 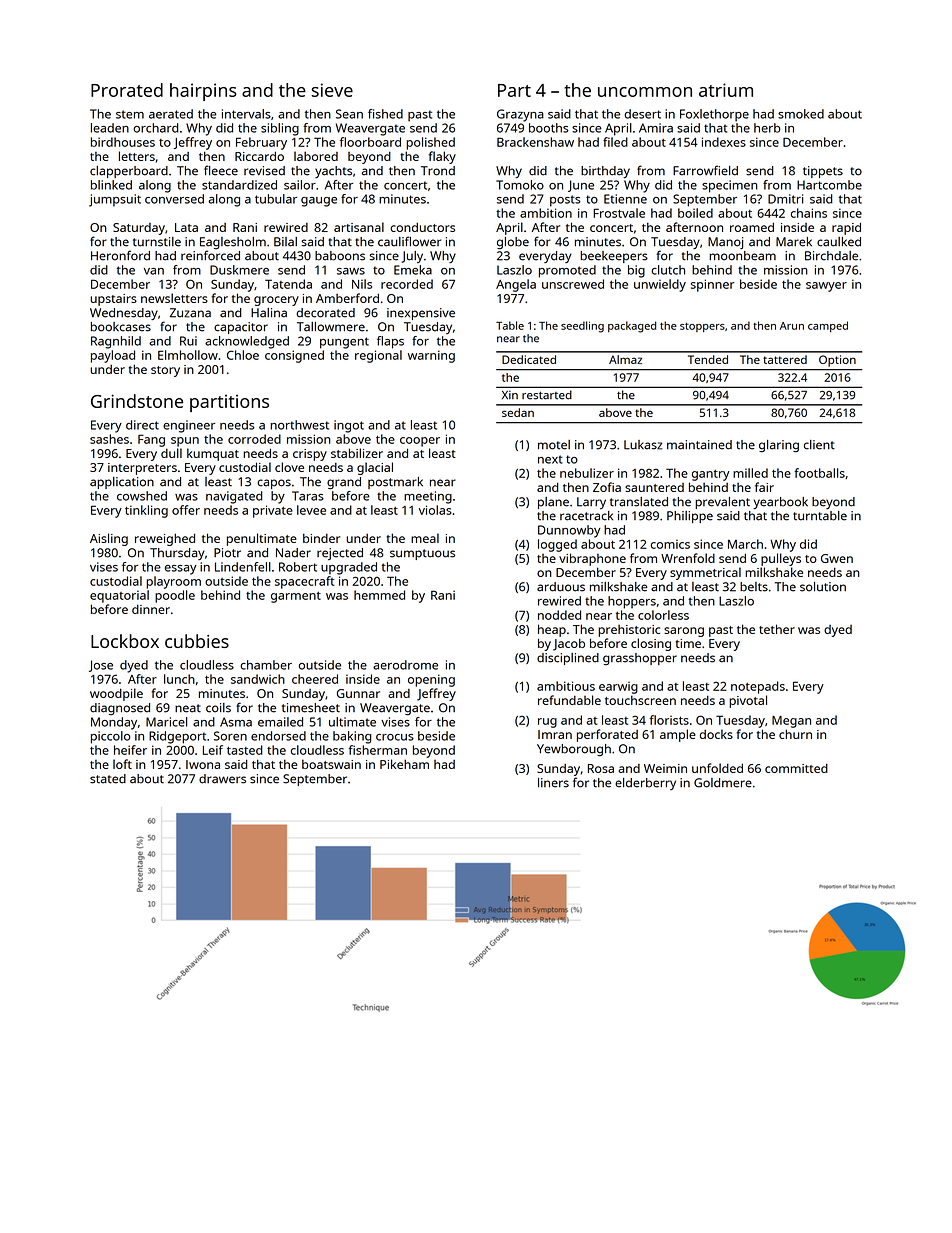 What do you see at coordinates (130, 114) in the screenshot?
I see `stem` at bounding box center [130, 114].
